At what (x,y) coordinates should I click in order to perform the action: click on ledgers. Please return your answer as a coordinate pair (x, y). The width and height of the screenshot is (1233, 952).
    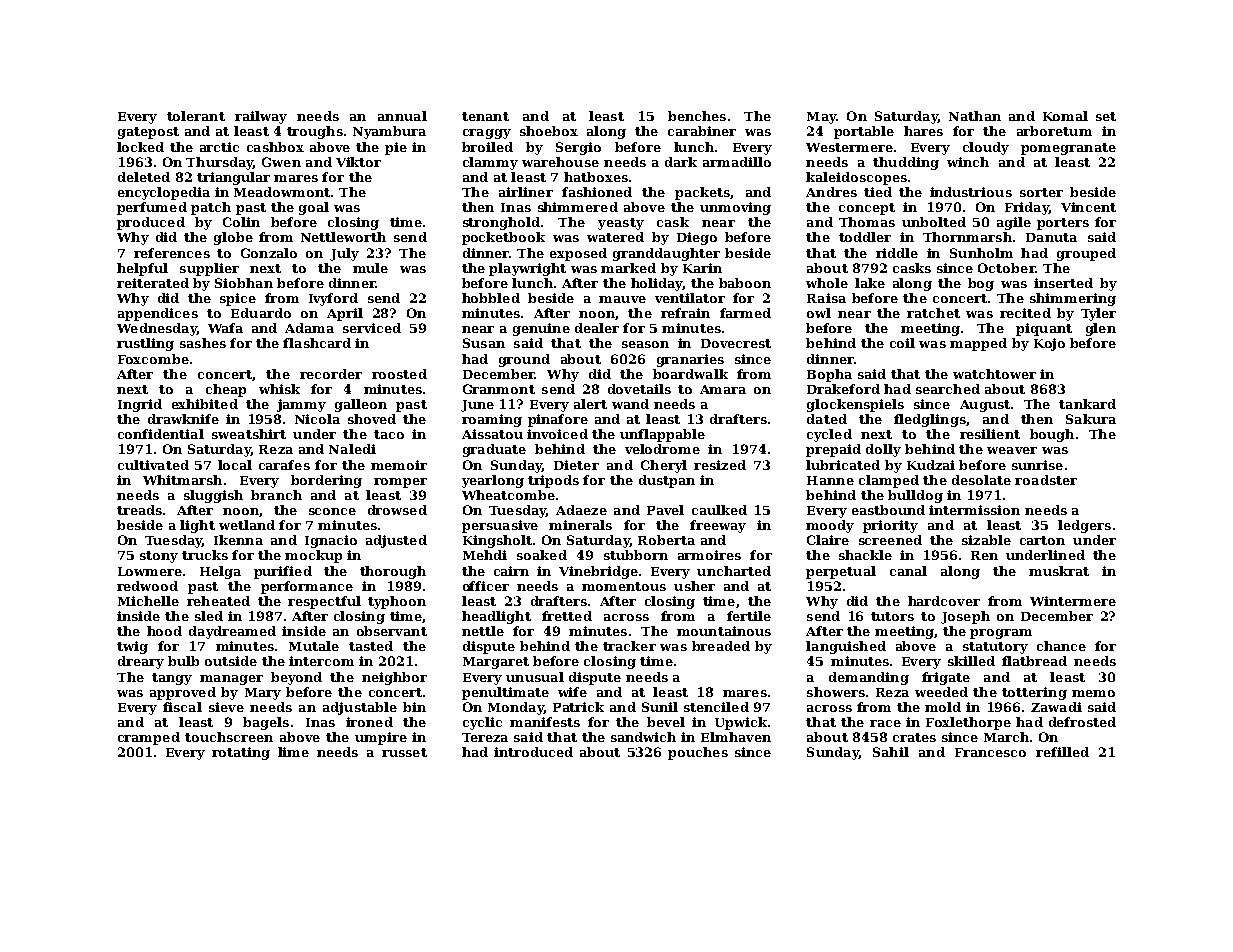
    Looking at the image, I should click on (1084, 526).
